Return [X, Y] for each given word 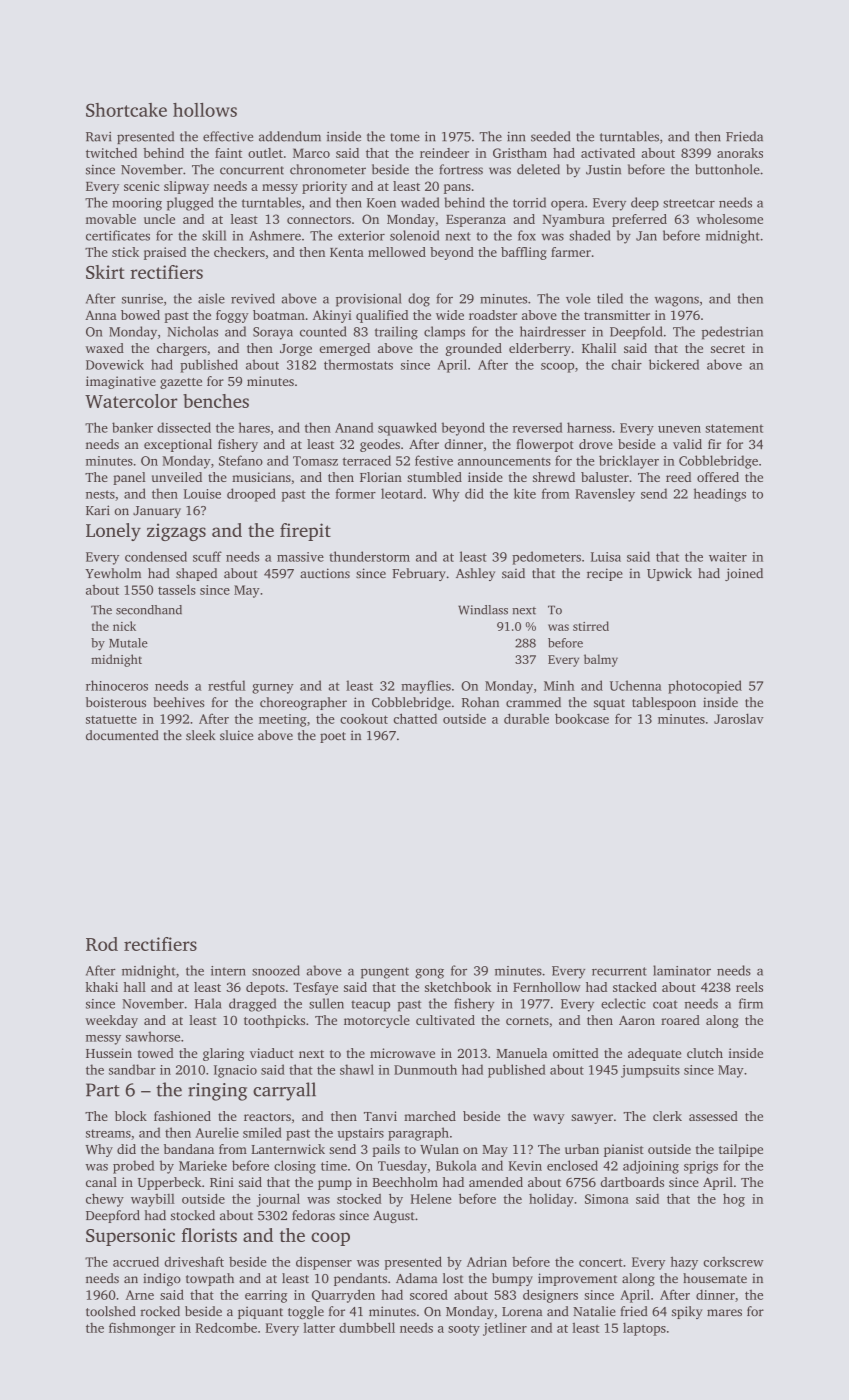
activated [608, 153]
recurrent [619, 971]
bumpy [512, 1279]
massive [300, 557]
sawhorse [153, 1036]
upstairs [360, 1134]
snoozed [276, 970]
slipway [186, 187]
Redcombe [226, 1327]
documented [122, 735]
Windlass [483, 610]
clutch [705, 1053]
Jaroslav [739, 718]
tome [405, 137]
